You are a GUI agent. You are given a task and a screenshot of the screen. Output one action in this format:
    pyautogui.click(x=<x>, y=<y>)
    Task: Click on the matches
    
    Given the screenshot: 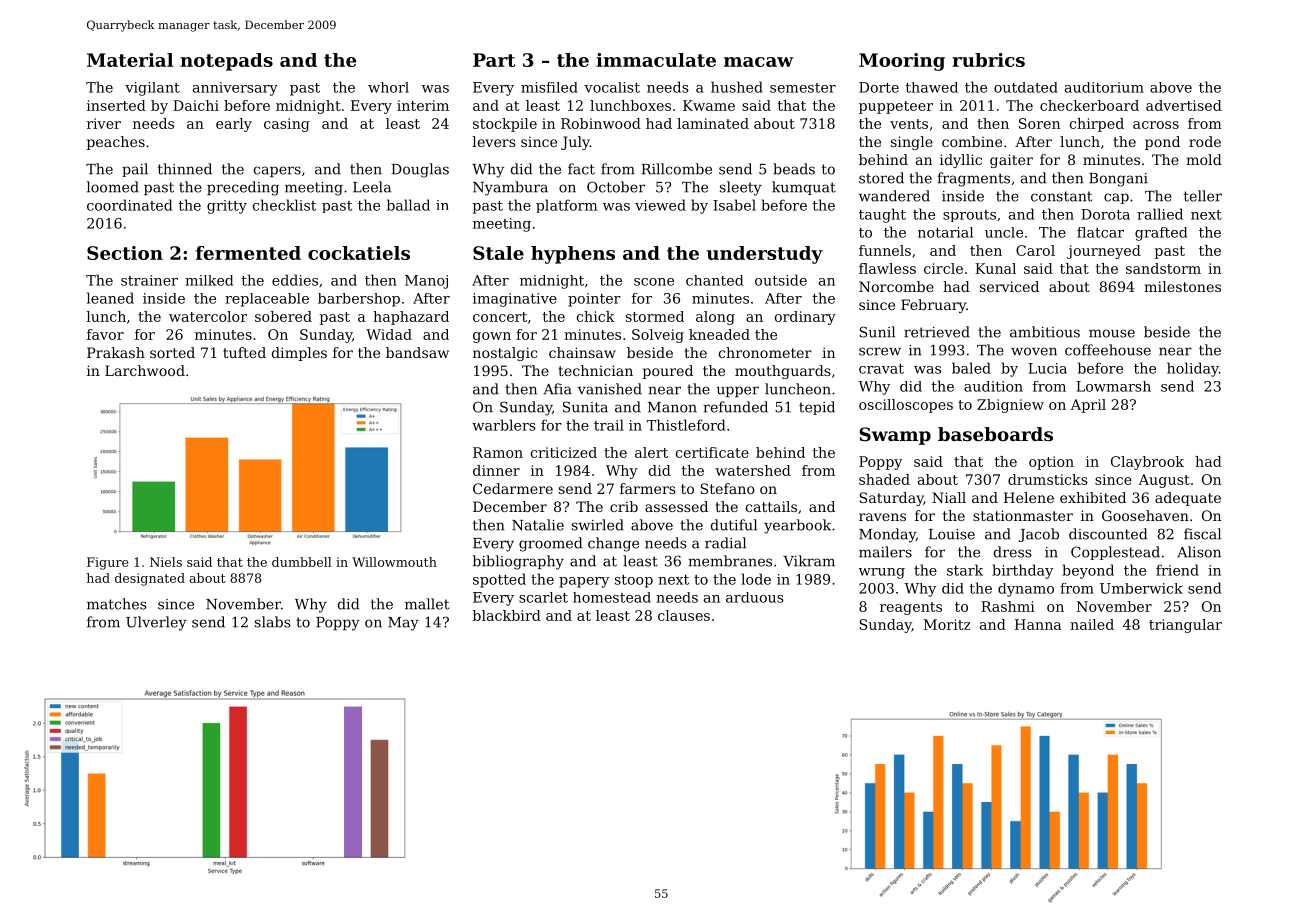 What is the action you would take?
    pyautogui.click(x=117, y=604)
